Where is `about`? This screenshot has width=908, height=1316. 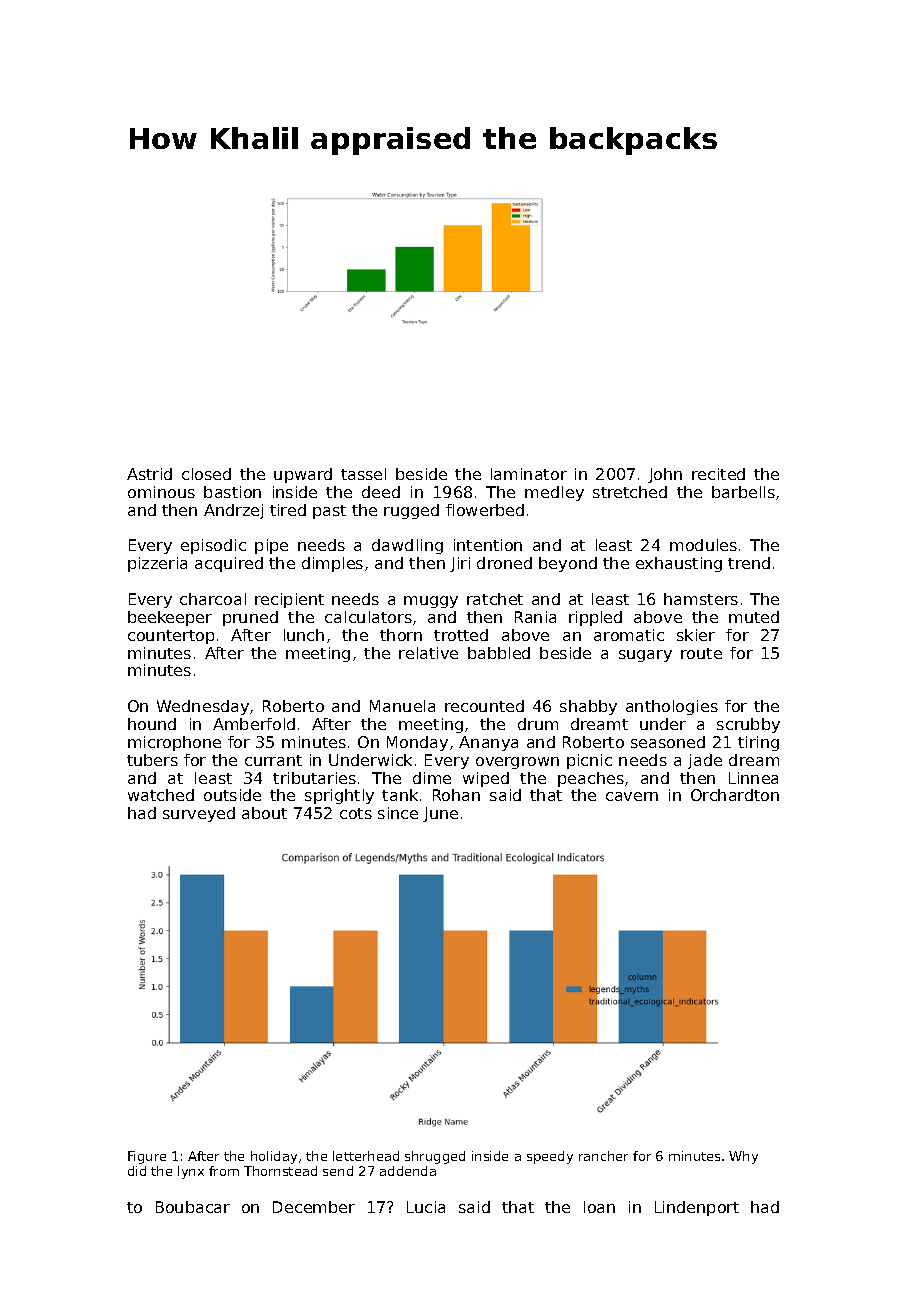 about is located at coordinates (264, 813).
